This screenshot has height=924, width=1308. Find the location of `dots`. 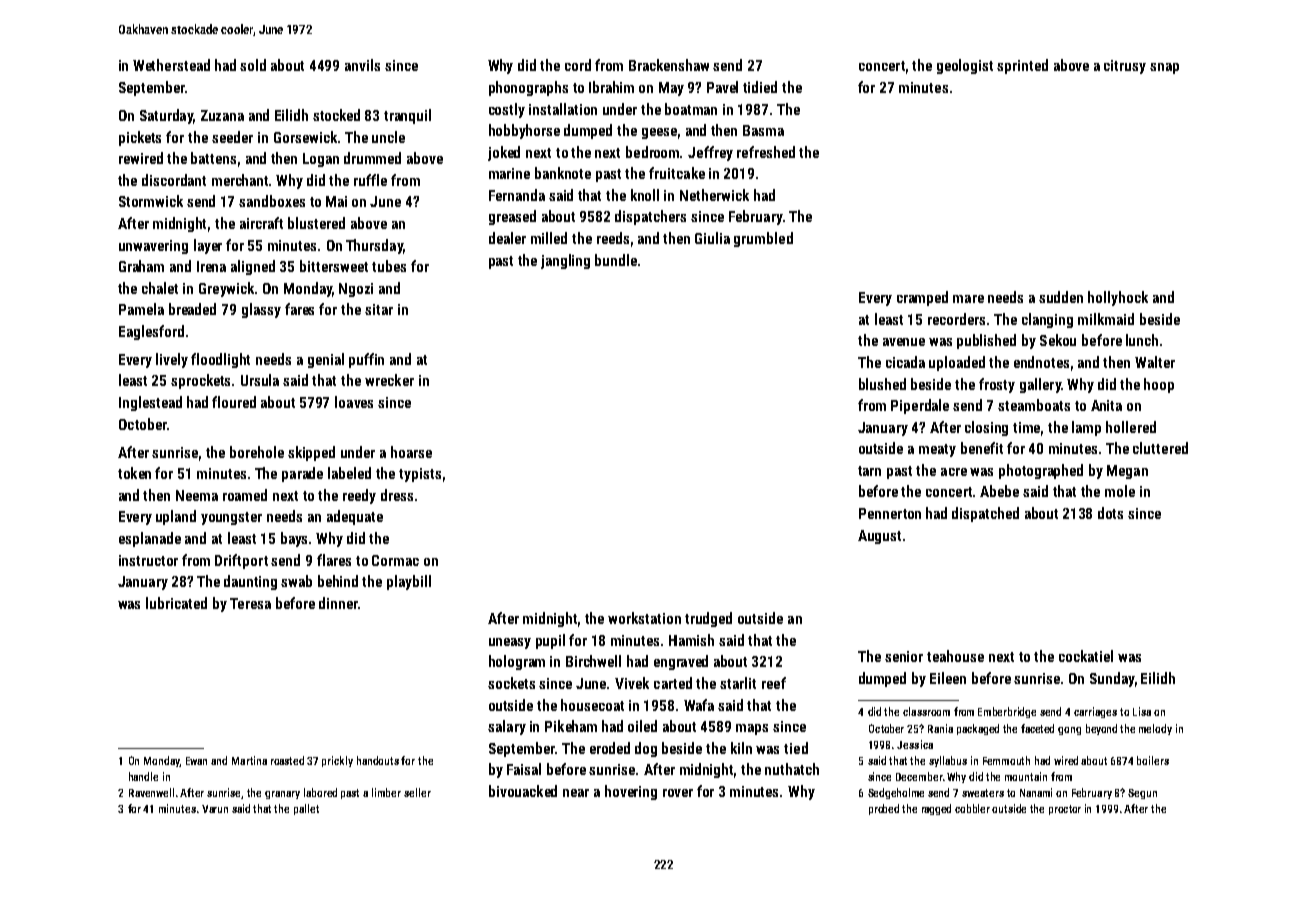

dots is located at coordinates (1110, 513).
